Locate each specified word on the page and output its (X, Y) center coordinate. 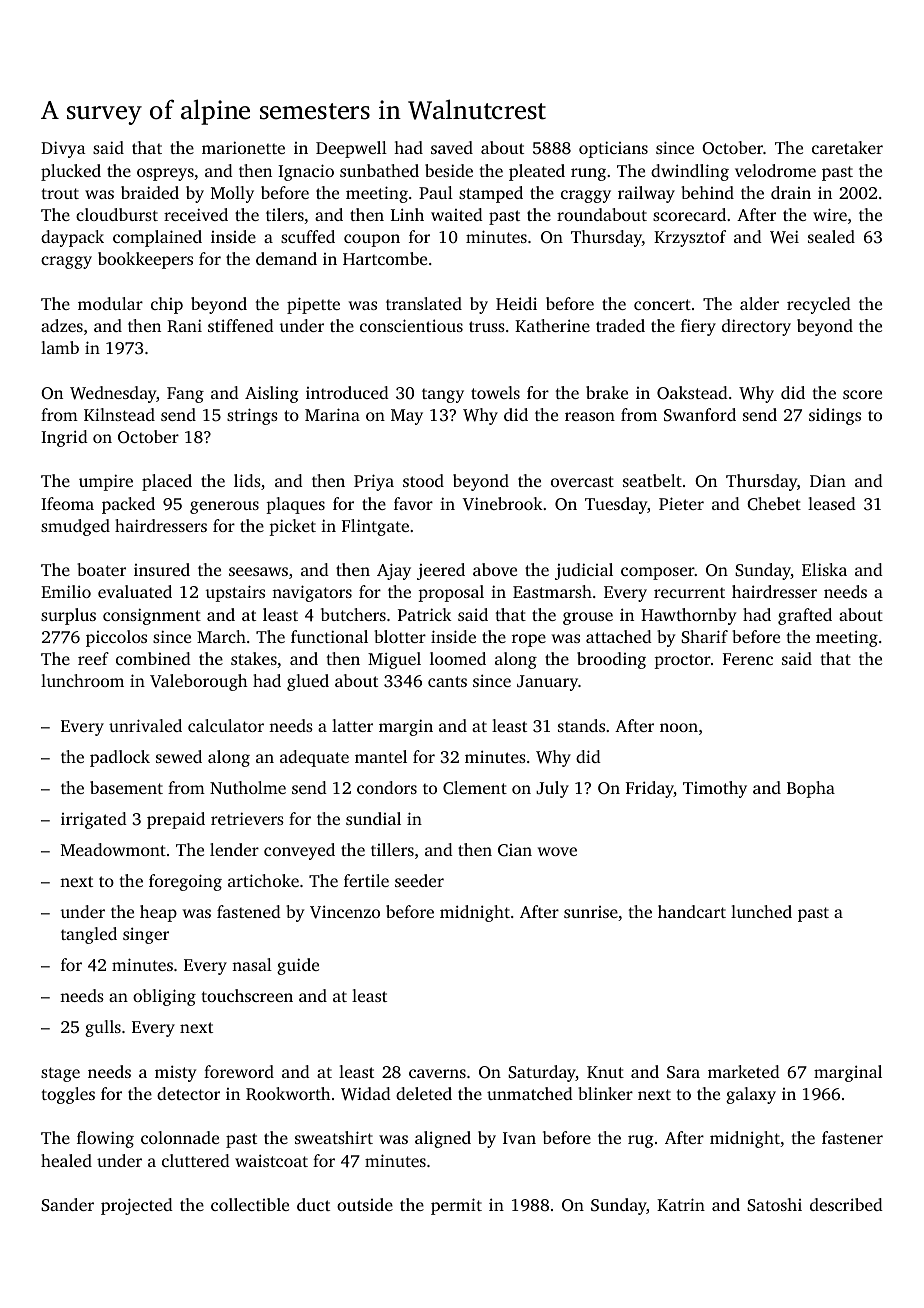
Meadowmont (113, 849)
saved (452, 147)
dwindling (690, 172)
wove (557, 851)
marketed (744, 1071)
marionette (243, 147)
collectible (250, 1204)
